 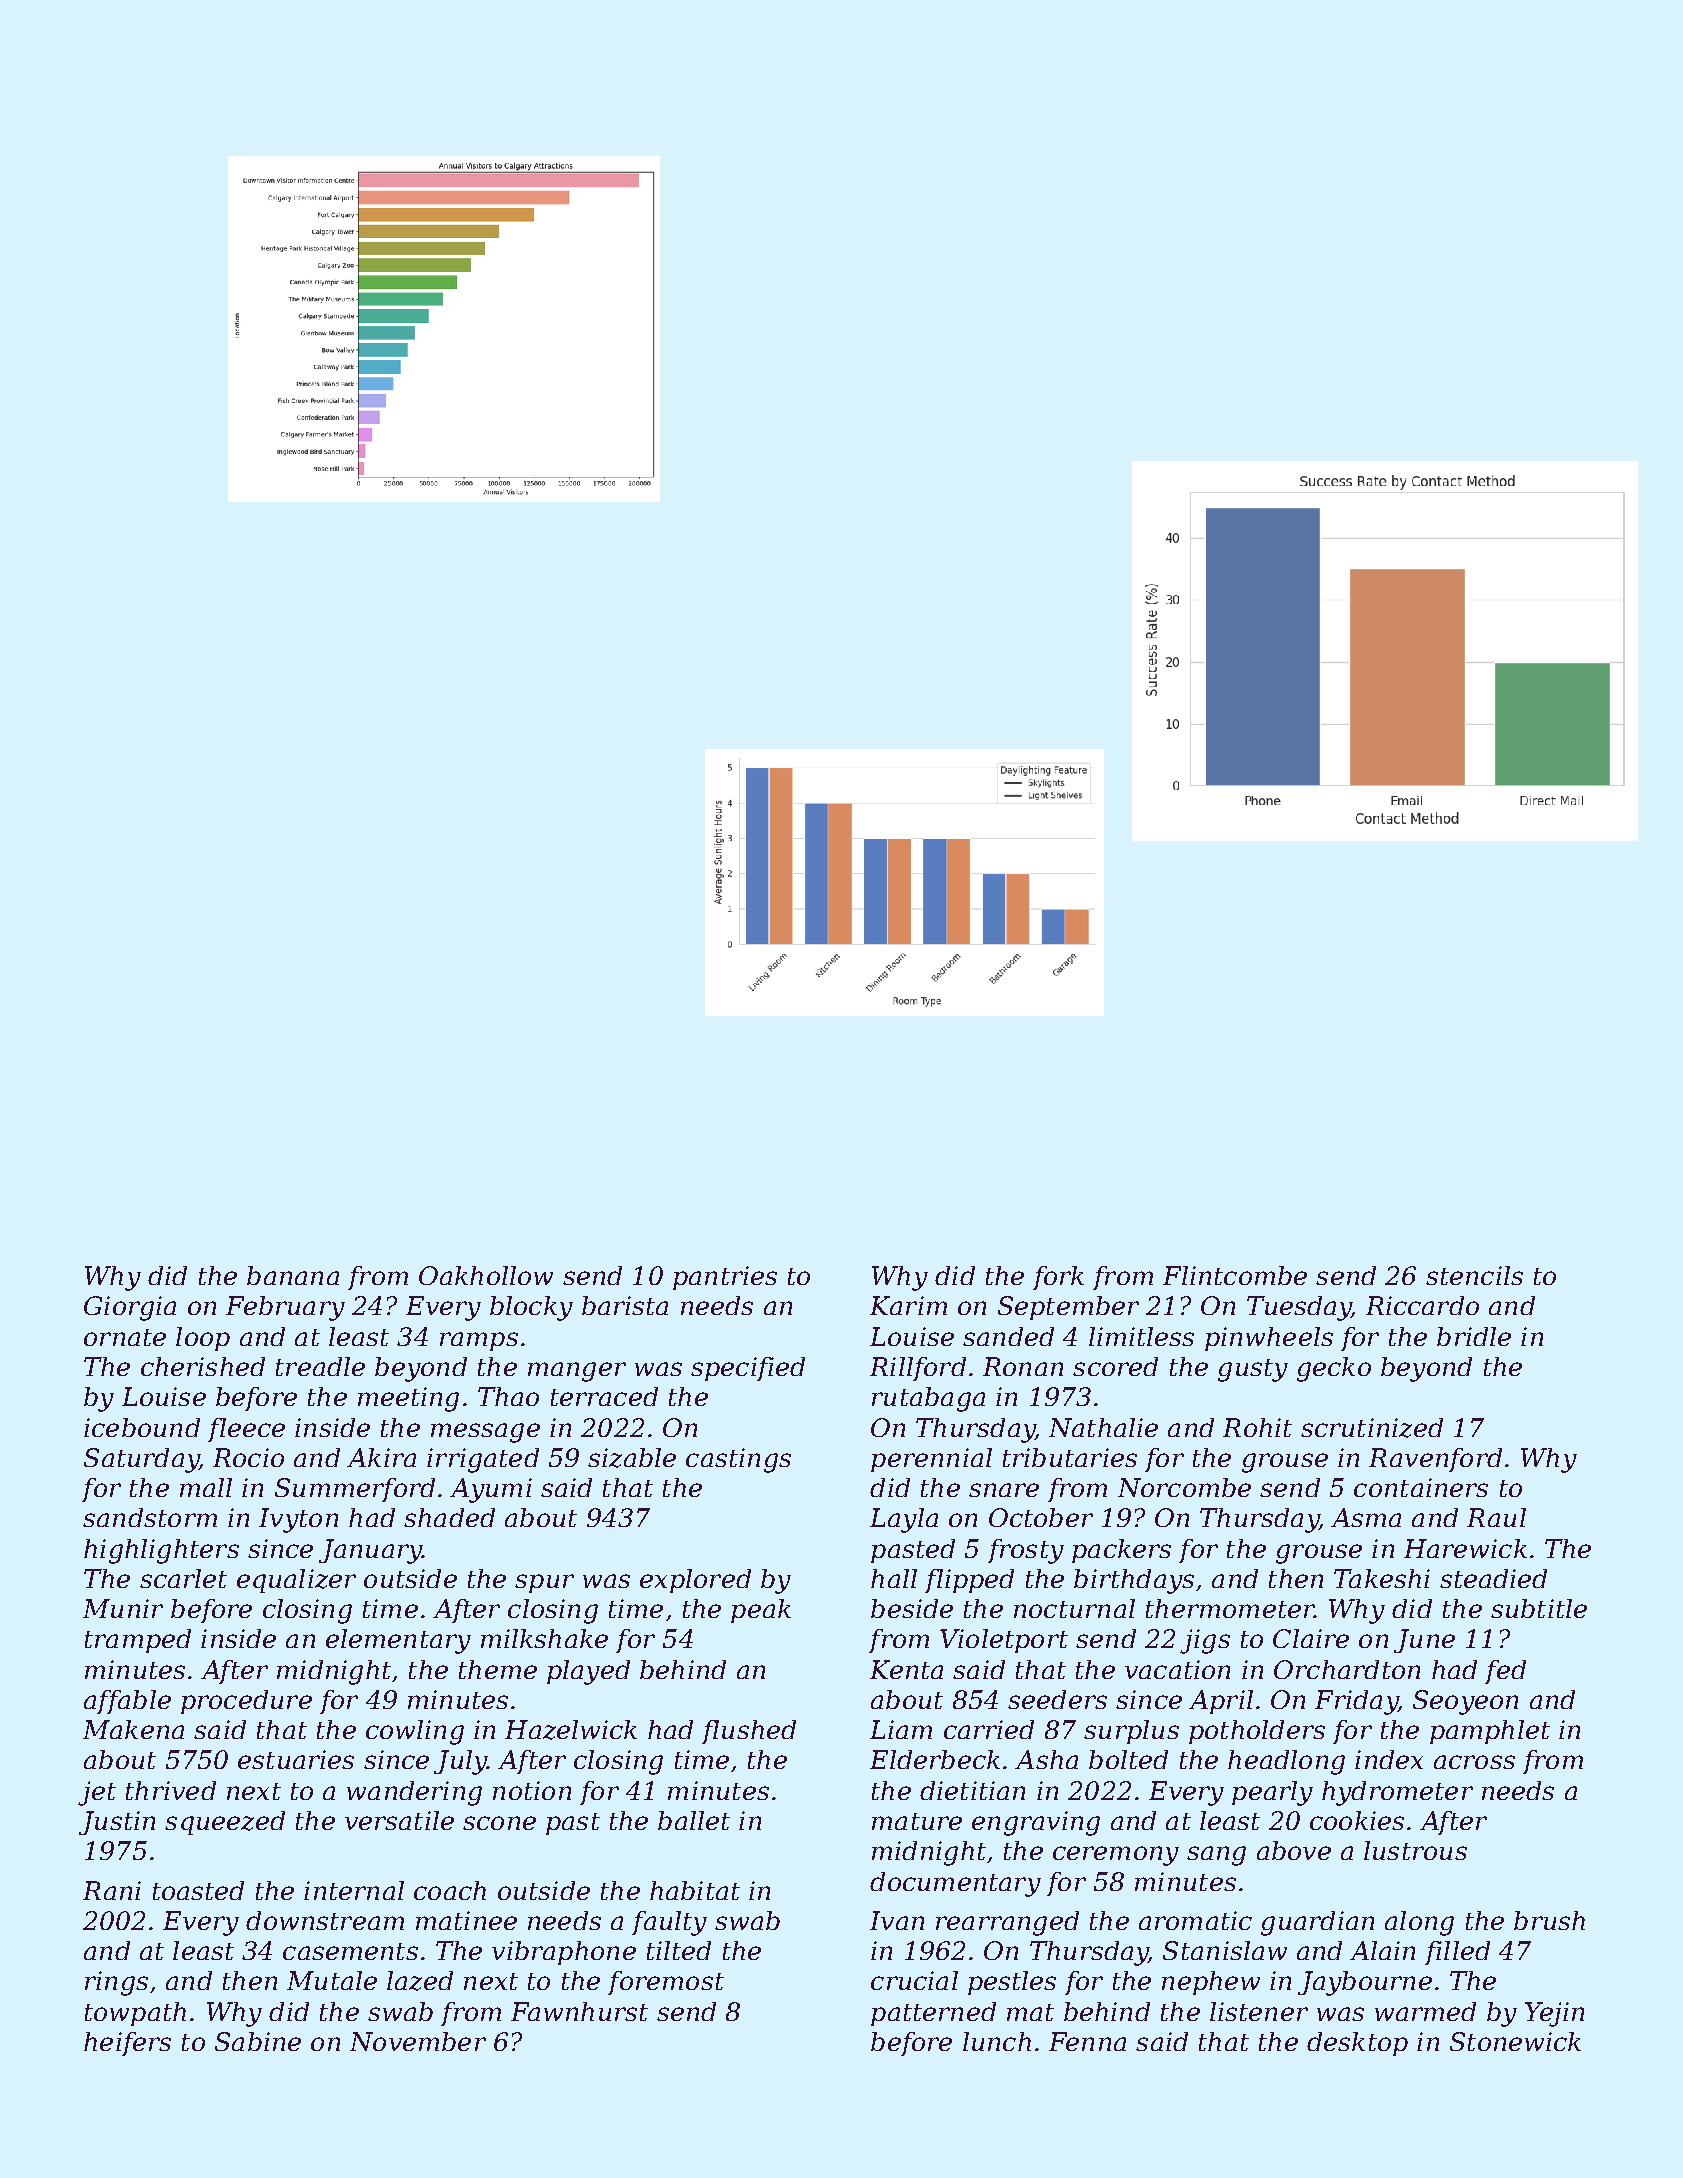 I want to click on potholders, so click(x=1257, y=1732).
